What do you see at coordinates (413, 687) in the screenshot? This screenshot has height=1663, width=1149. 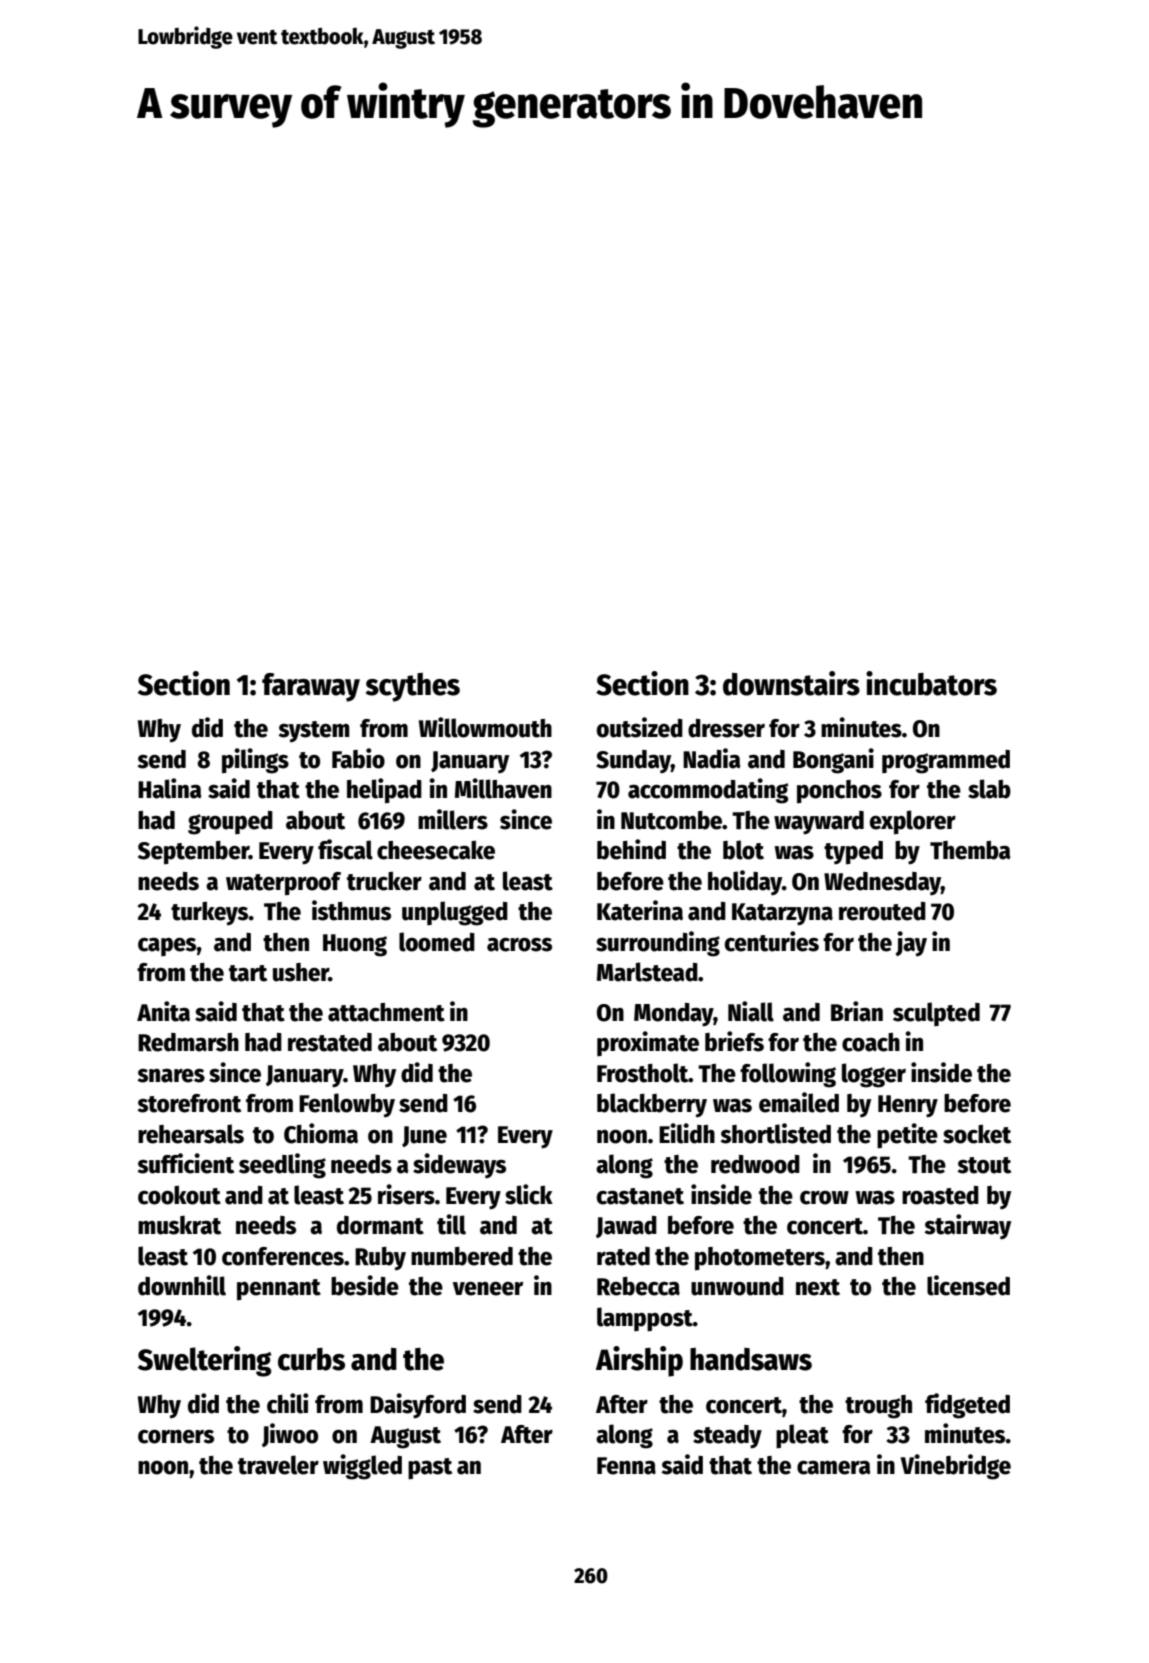 I see `scythes` at bounding box center [413, 687].
